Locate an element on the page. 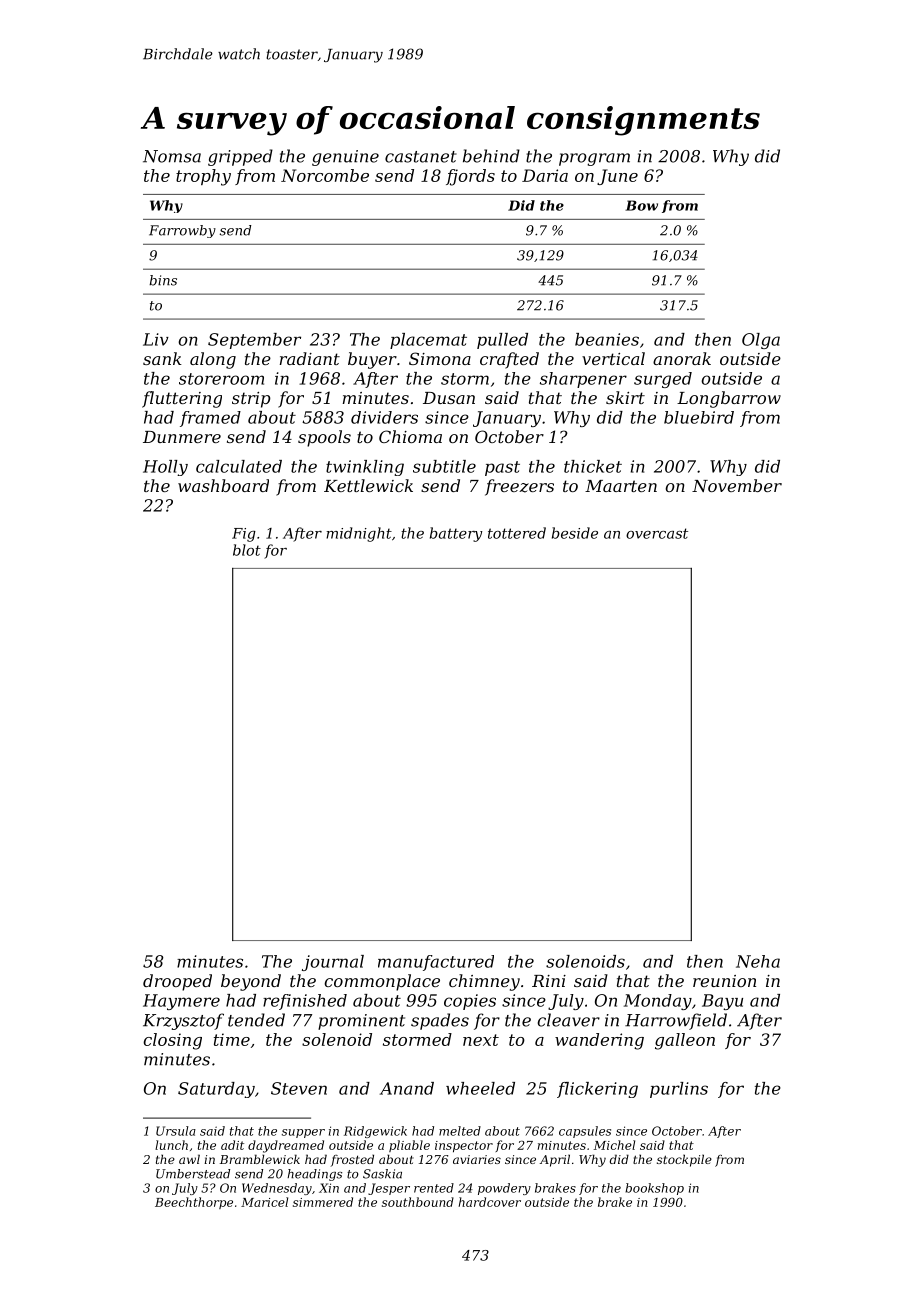  manufactured is located at coordinates (436, 963).
